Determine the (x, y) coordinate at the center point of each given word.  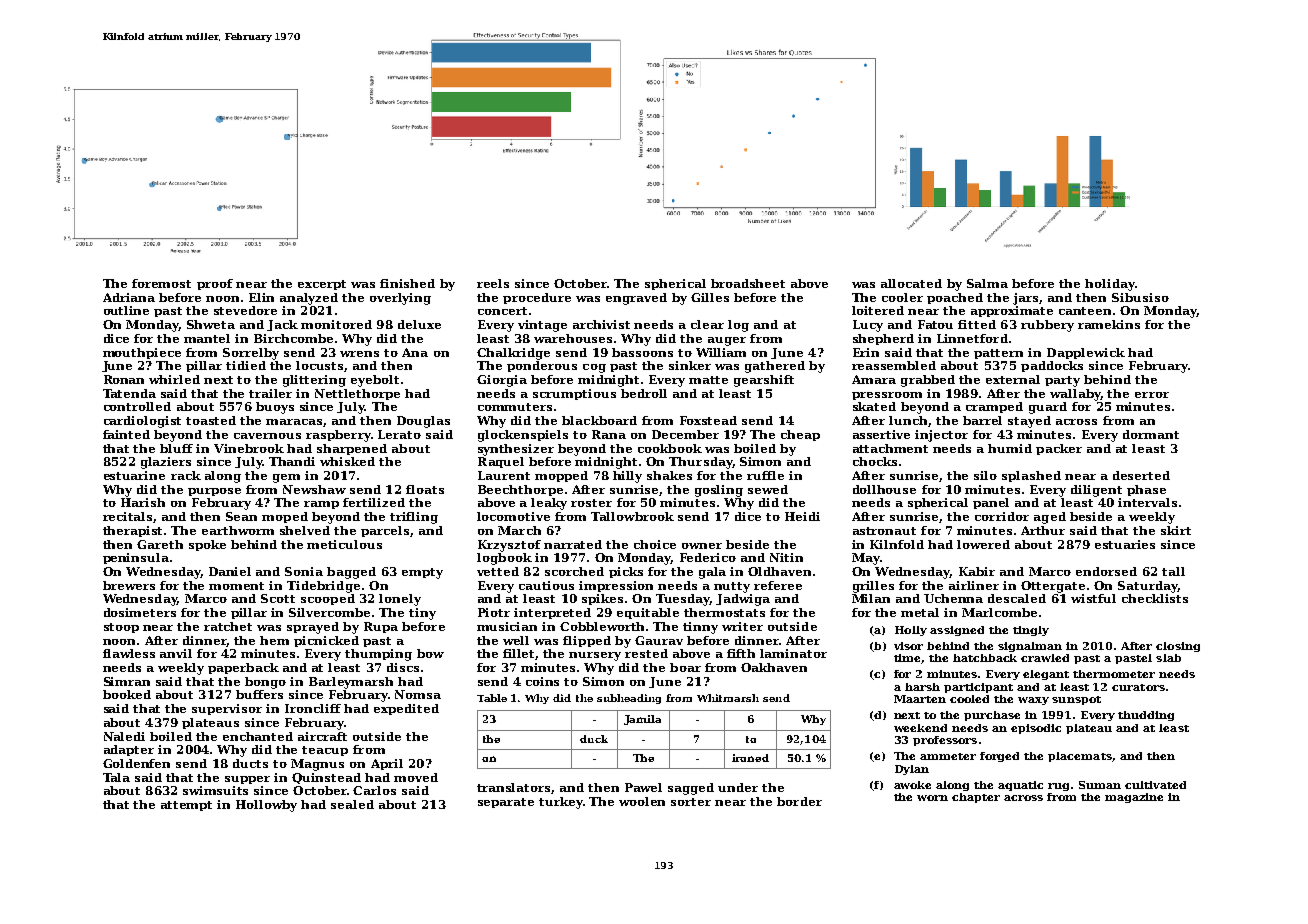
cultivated (1155, 785)
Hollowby (266, 806)
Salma (987, 283)
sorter (691, 802)
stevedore (245, 310)
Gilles (710, 297)
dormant (1151, 434)
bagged (351, 573)
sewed (768, 489)
